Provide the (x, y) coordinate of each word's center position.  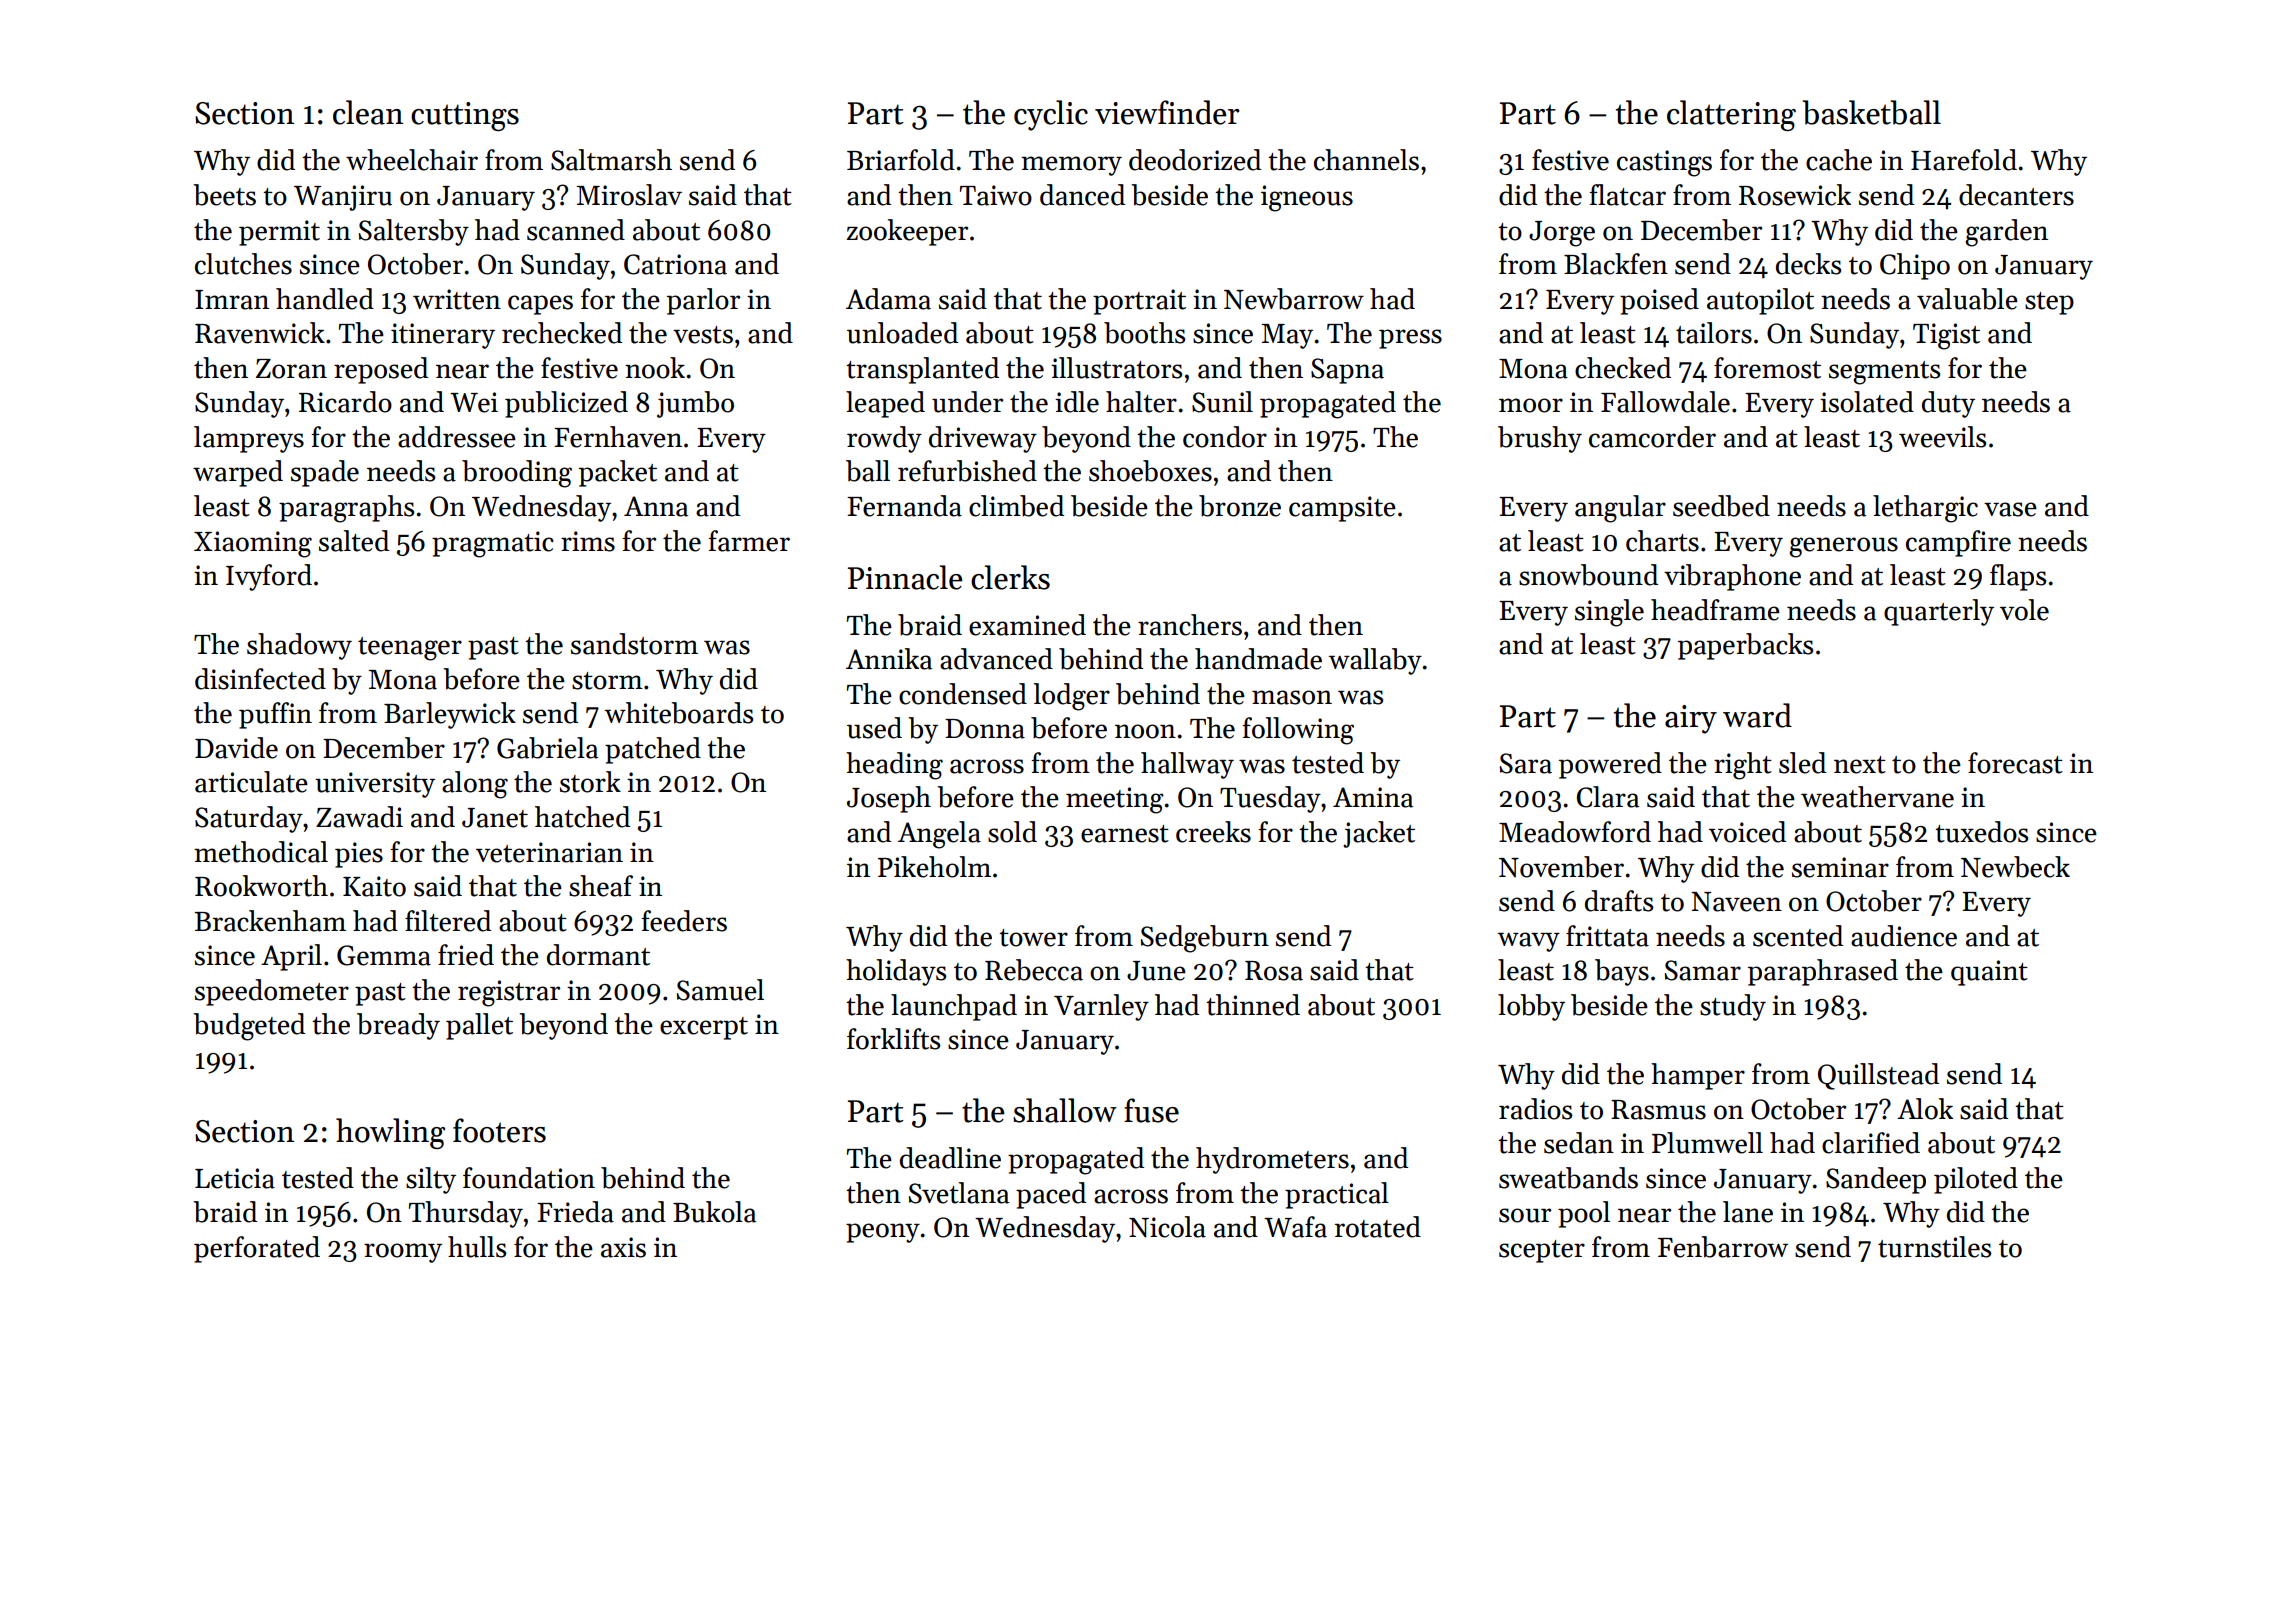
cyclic (1051, 115)
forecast (2015, 763)
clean (368, 112)
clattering (1731, 115)
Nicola (1167, 1227)
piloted (1976, 1180)
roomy (403, 1253)
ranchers (1190, 625)
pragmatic (493, 544)
